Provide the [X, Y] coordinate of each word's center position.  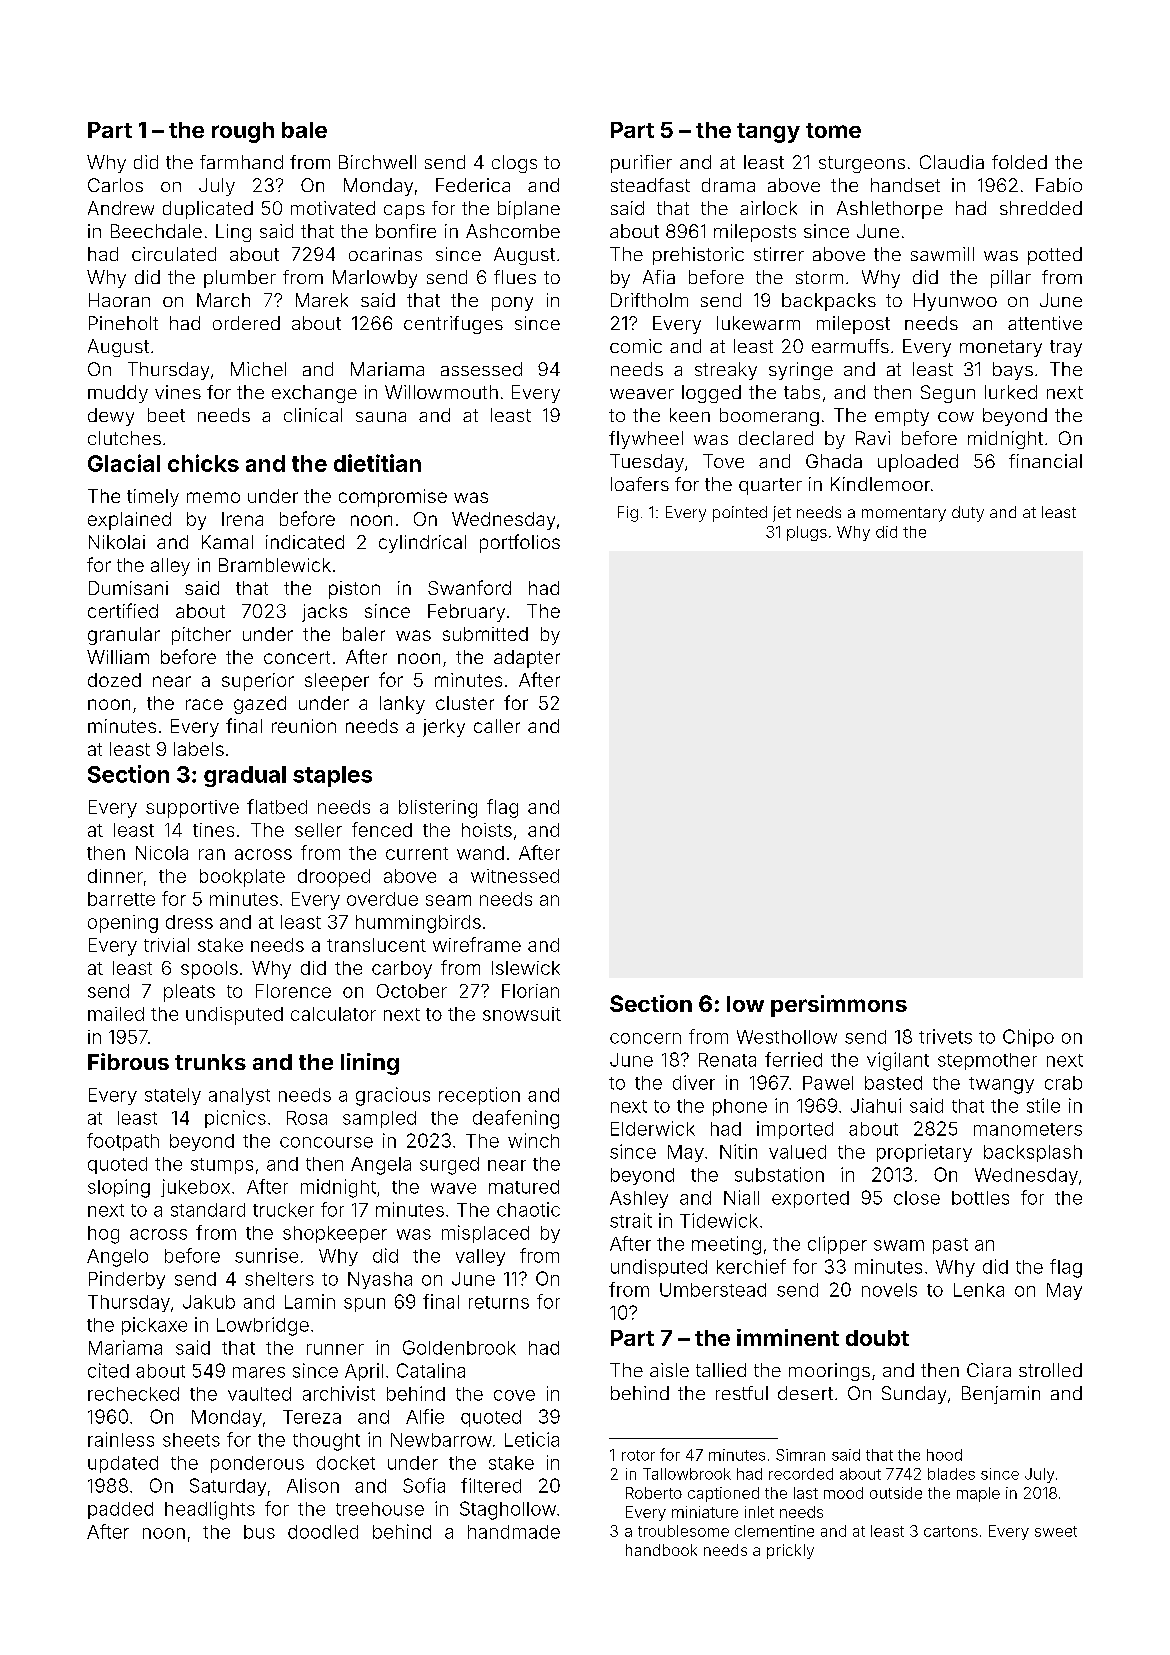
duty [968, 514]
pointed [740, 514]
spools [209, 970]
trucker [283, 1210]
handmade [514, 1532]
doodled [323, 1532]
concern [645, 1038]
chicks [203, 463]
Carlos [115, 185]
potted [1055, 256]
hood [944, 1455]
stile [1043, 1105]
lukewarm [758, 323]
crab [1063, 1083]
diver [694, 1082]
